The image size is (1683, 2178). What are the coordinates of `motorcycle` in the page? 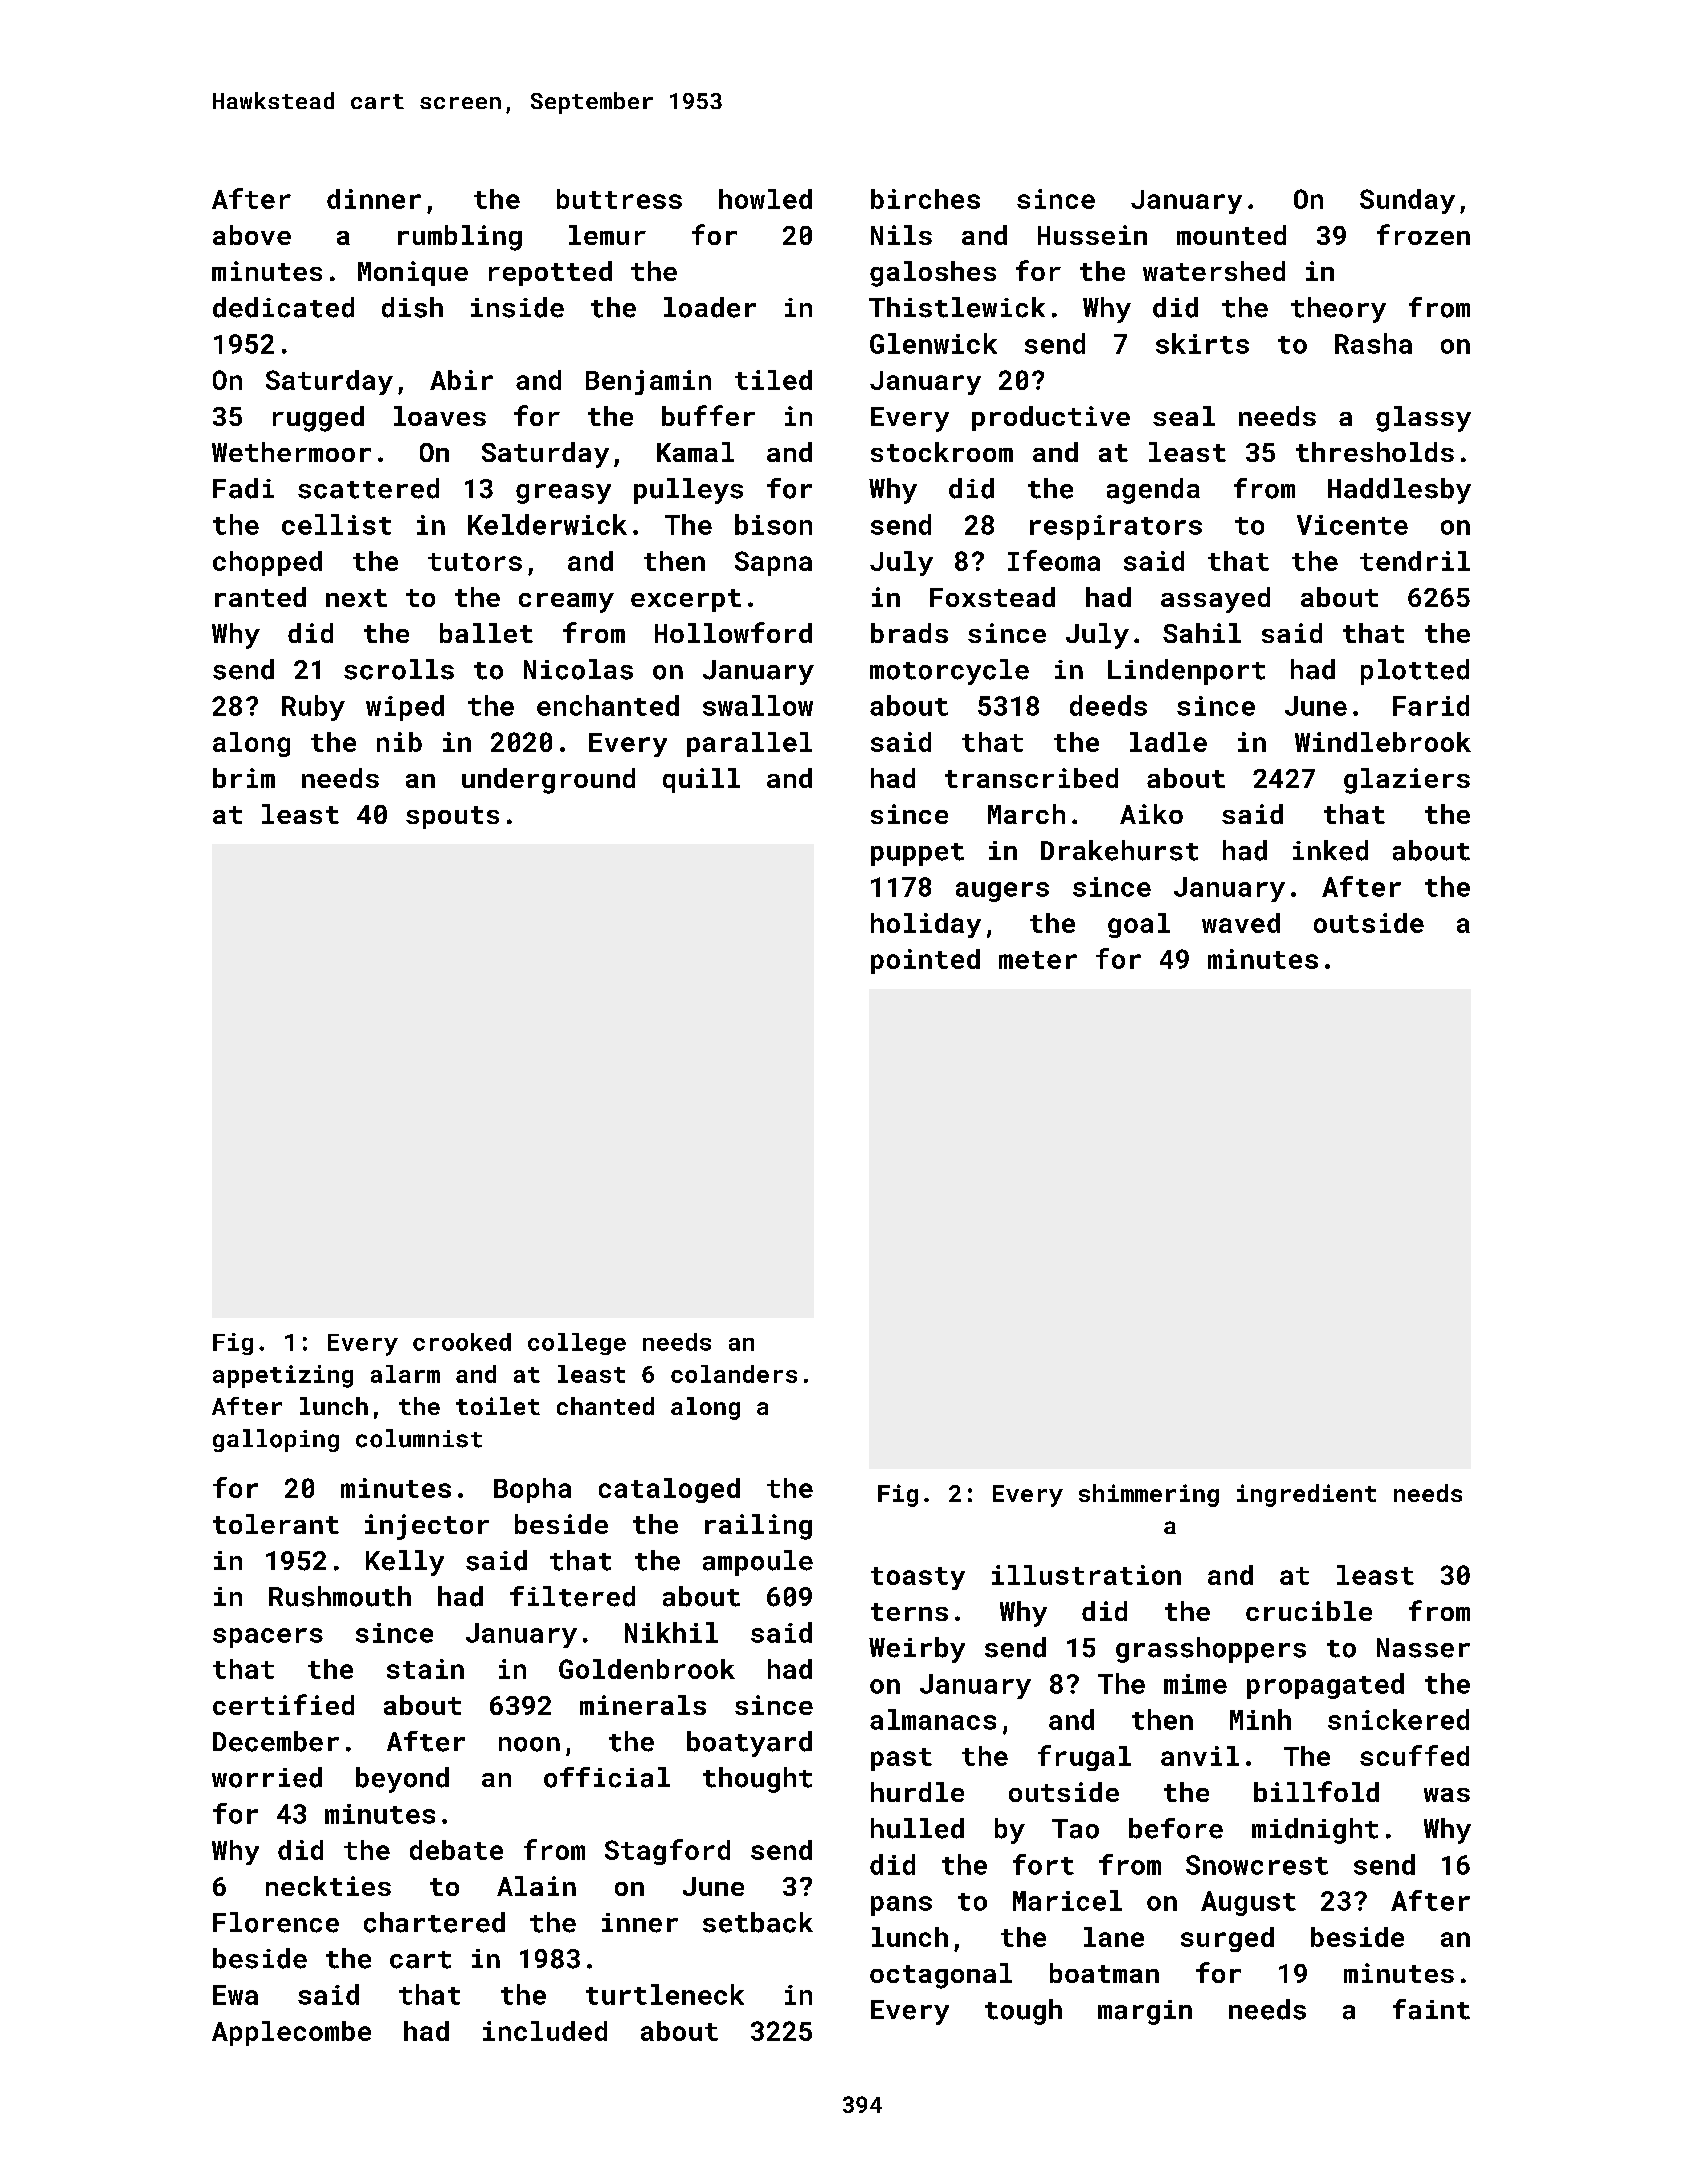 It's located at (949, 672).
